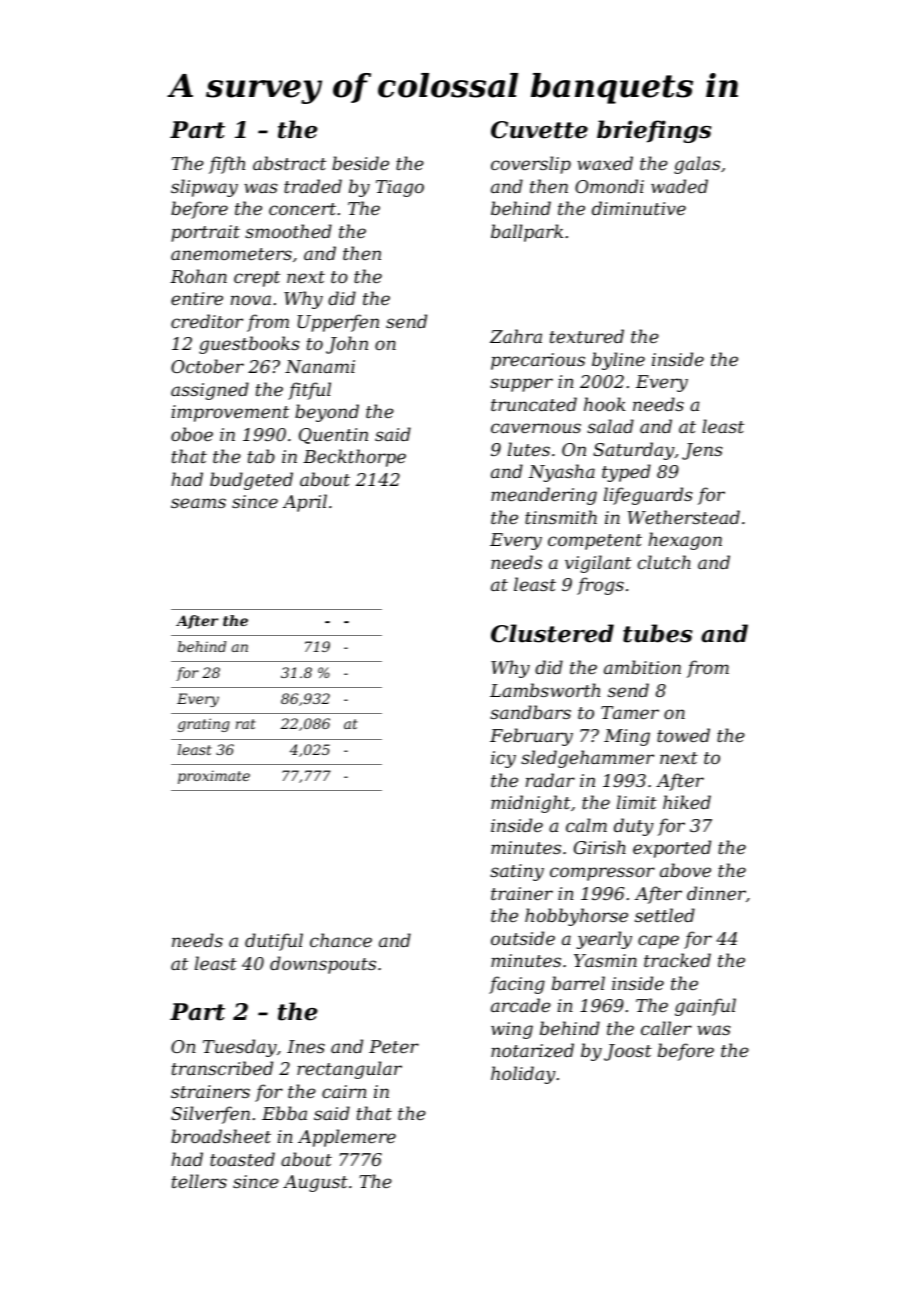 The height and width of the page is (1311, 924). What do you see at coordinates (679, 186) in the page?
I see `waded` at bounding box center [679, 186].
